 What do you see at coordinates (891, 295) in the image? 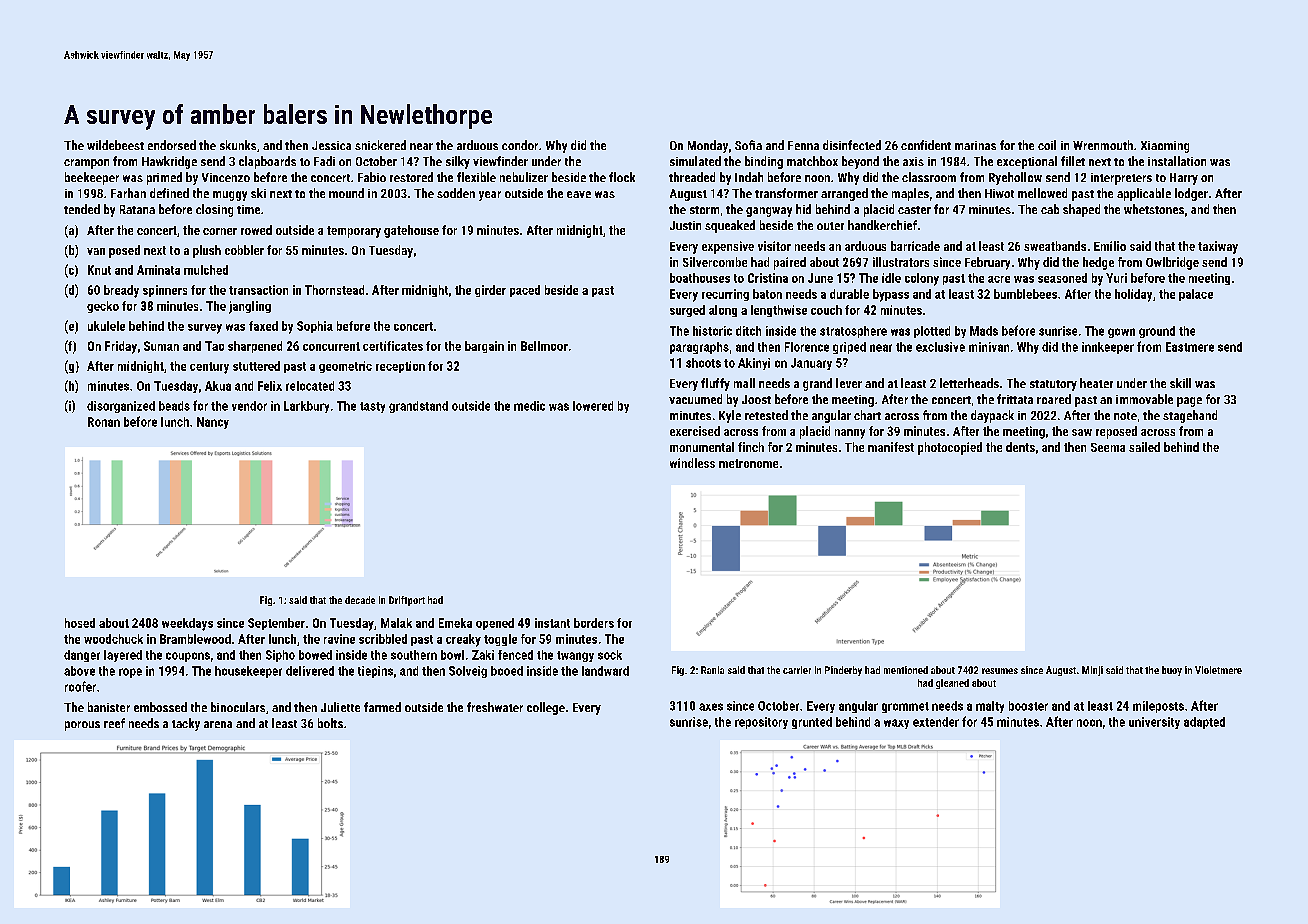
I see `bypass` at bounding box center [891, 295].
